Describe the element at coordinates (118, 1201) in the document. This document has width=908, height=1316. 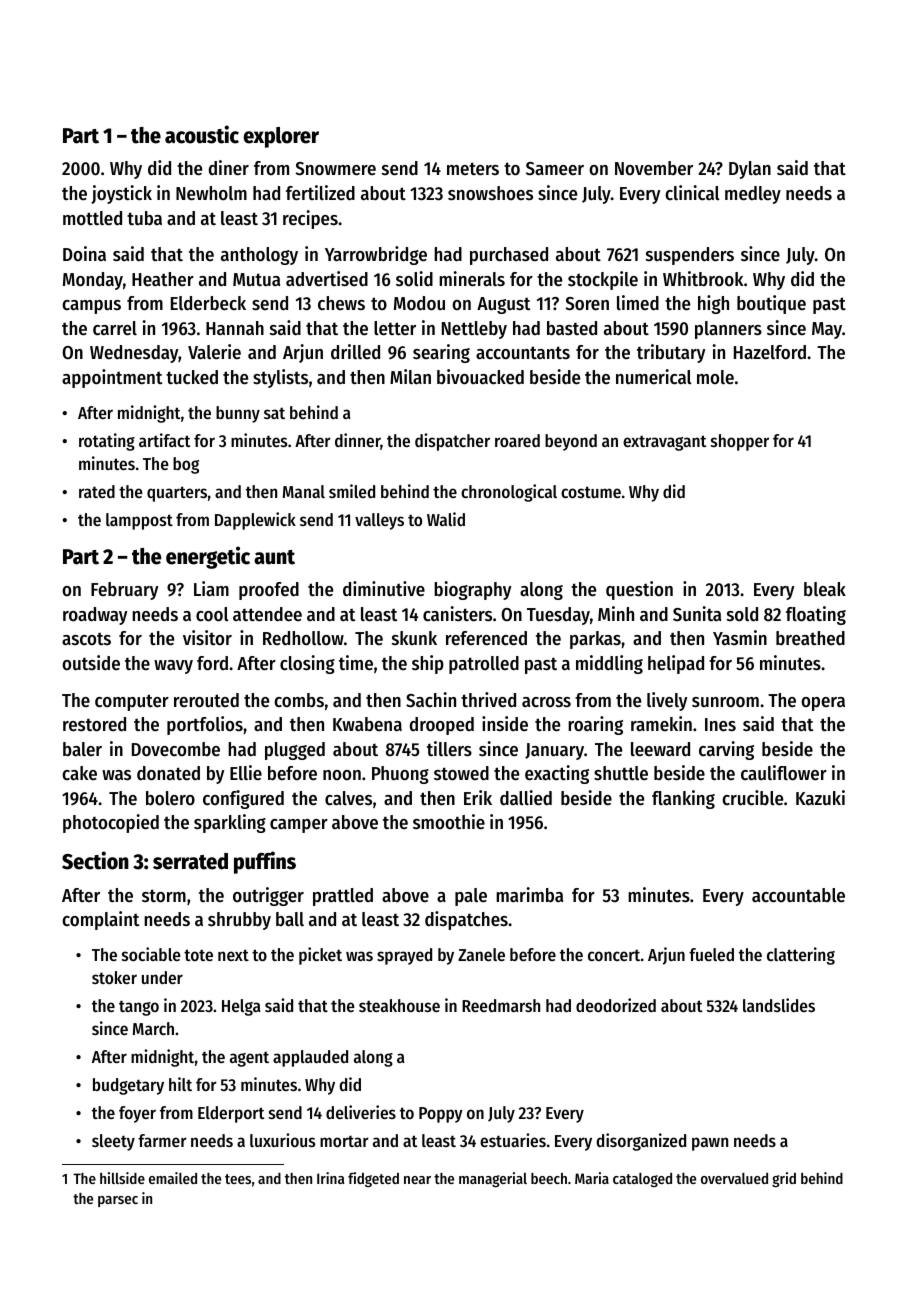
I see `parsec` at that location.
